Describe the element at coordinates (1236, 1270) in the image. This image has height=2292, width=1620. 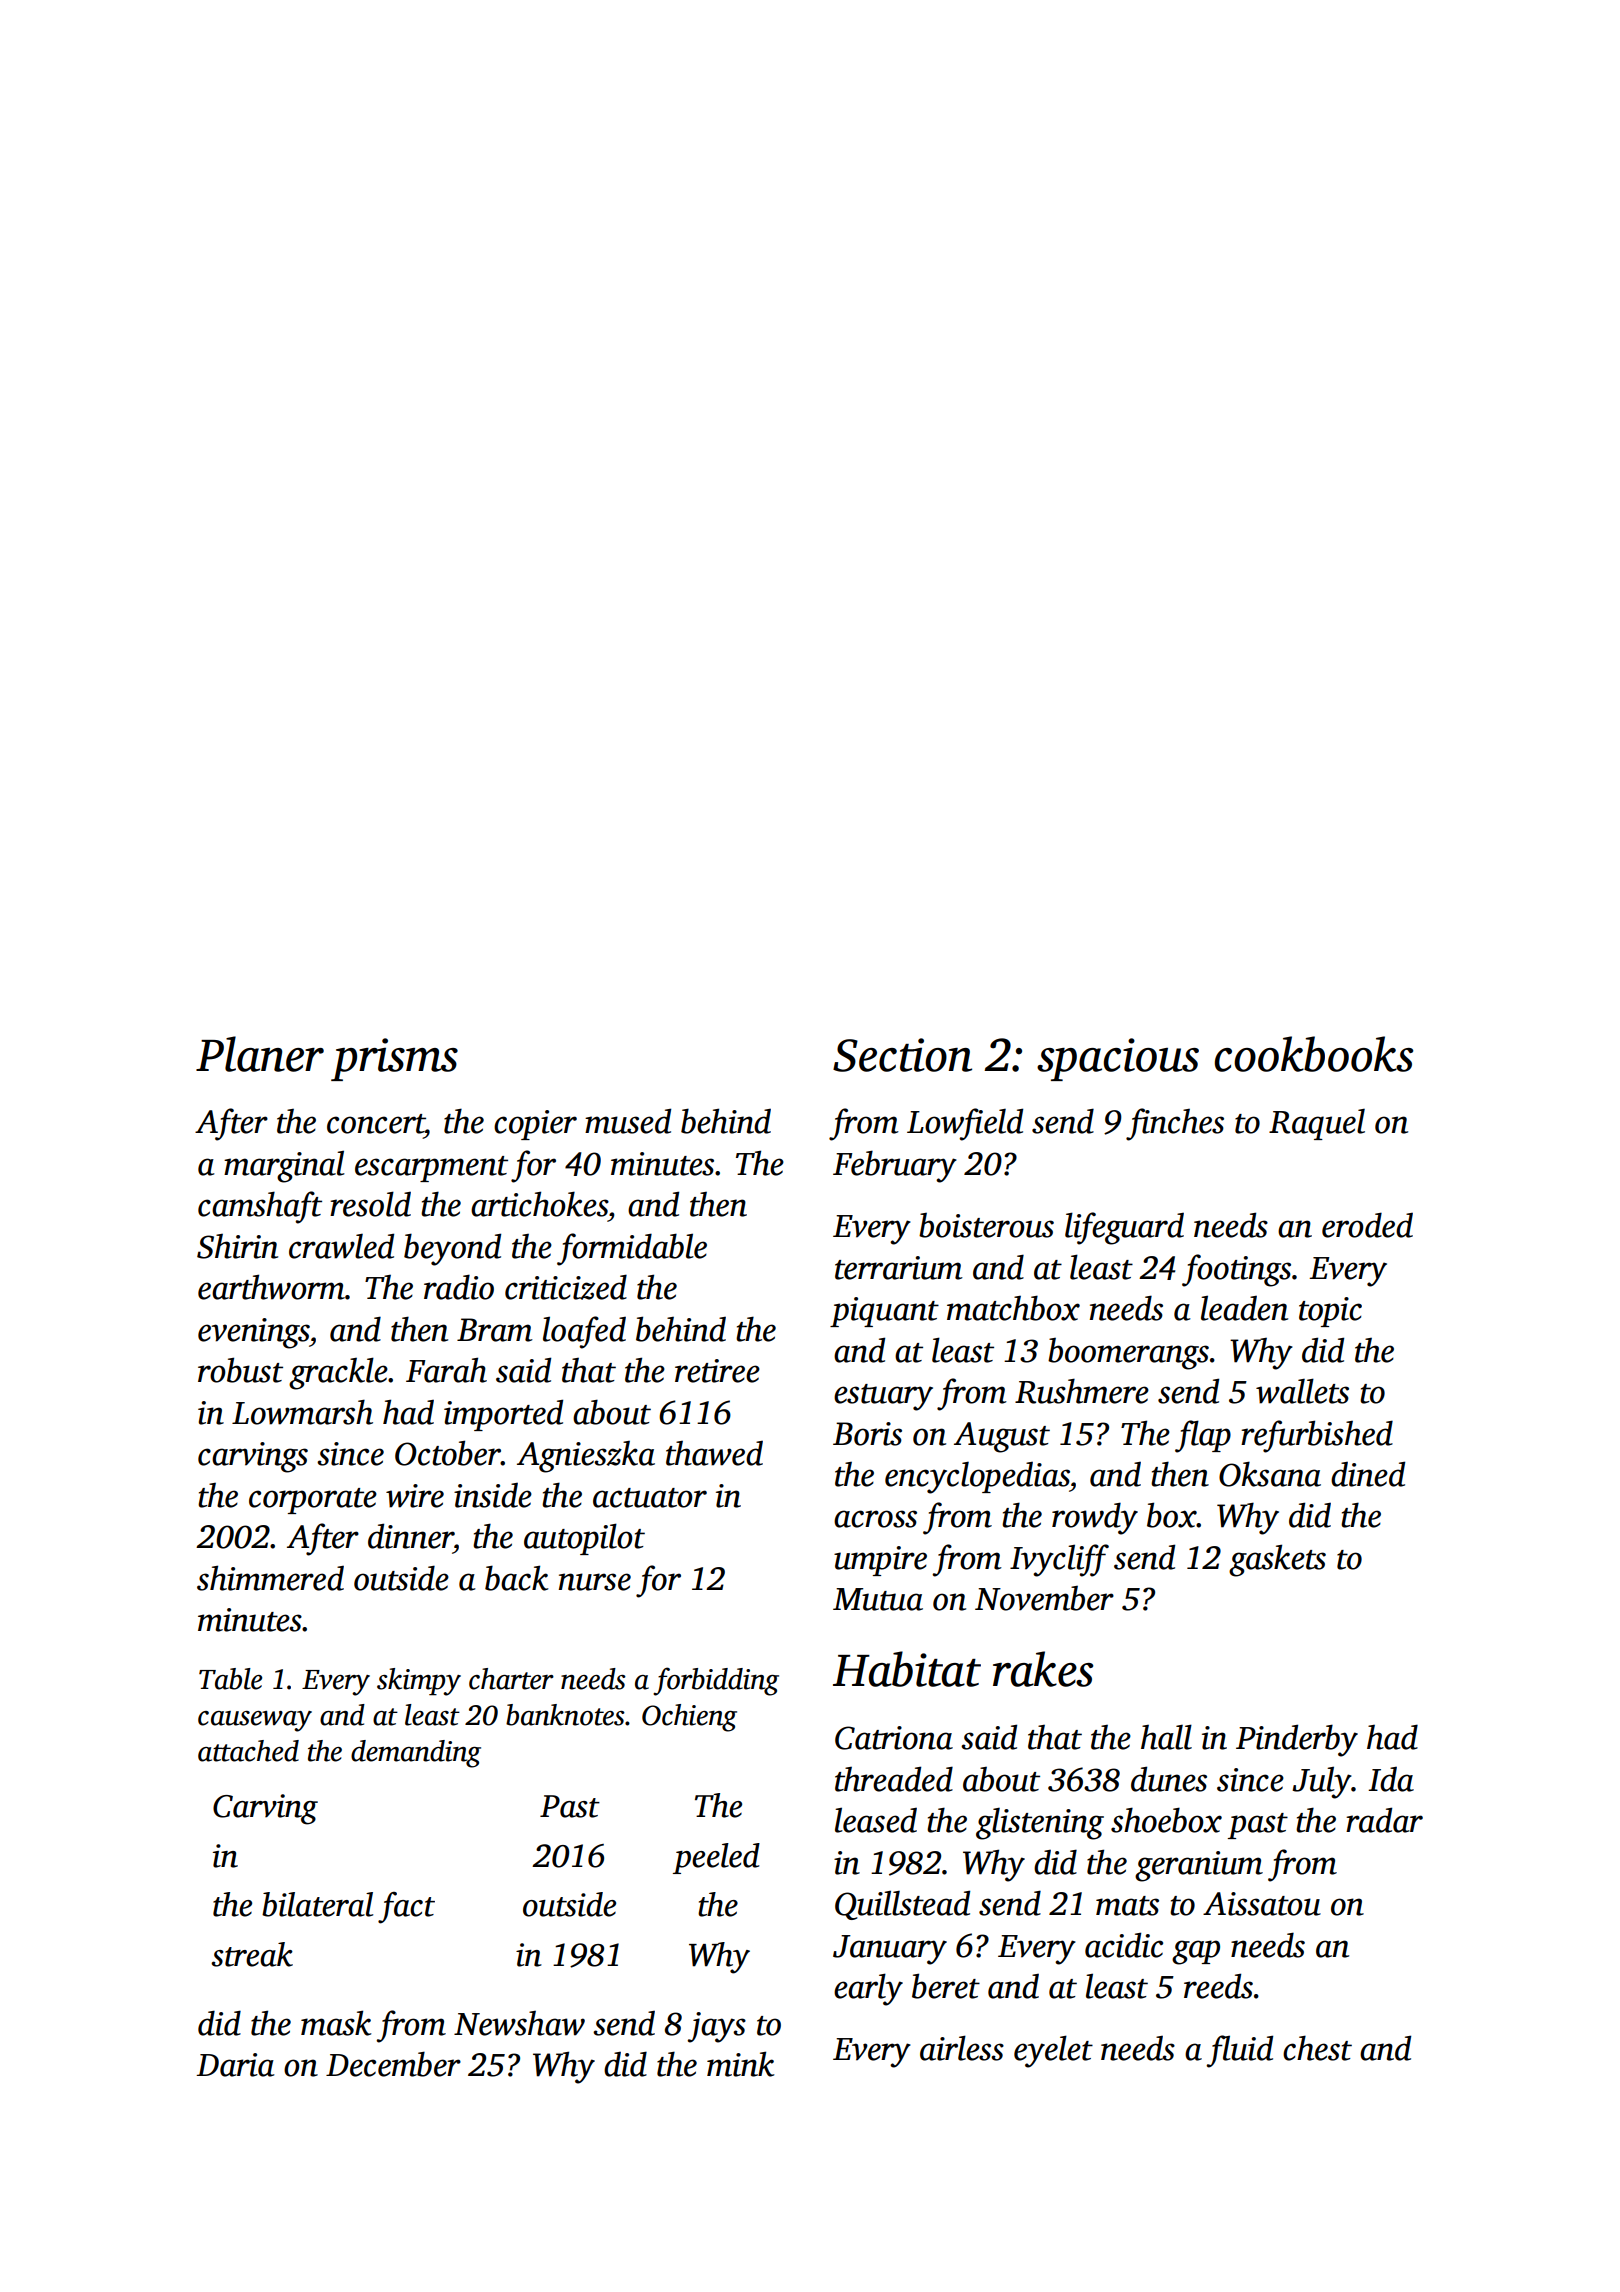
I see `footings` at that location.
